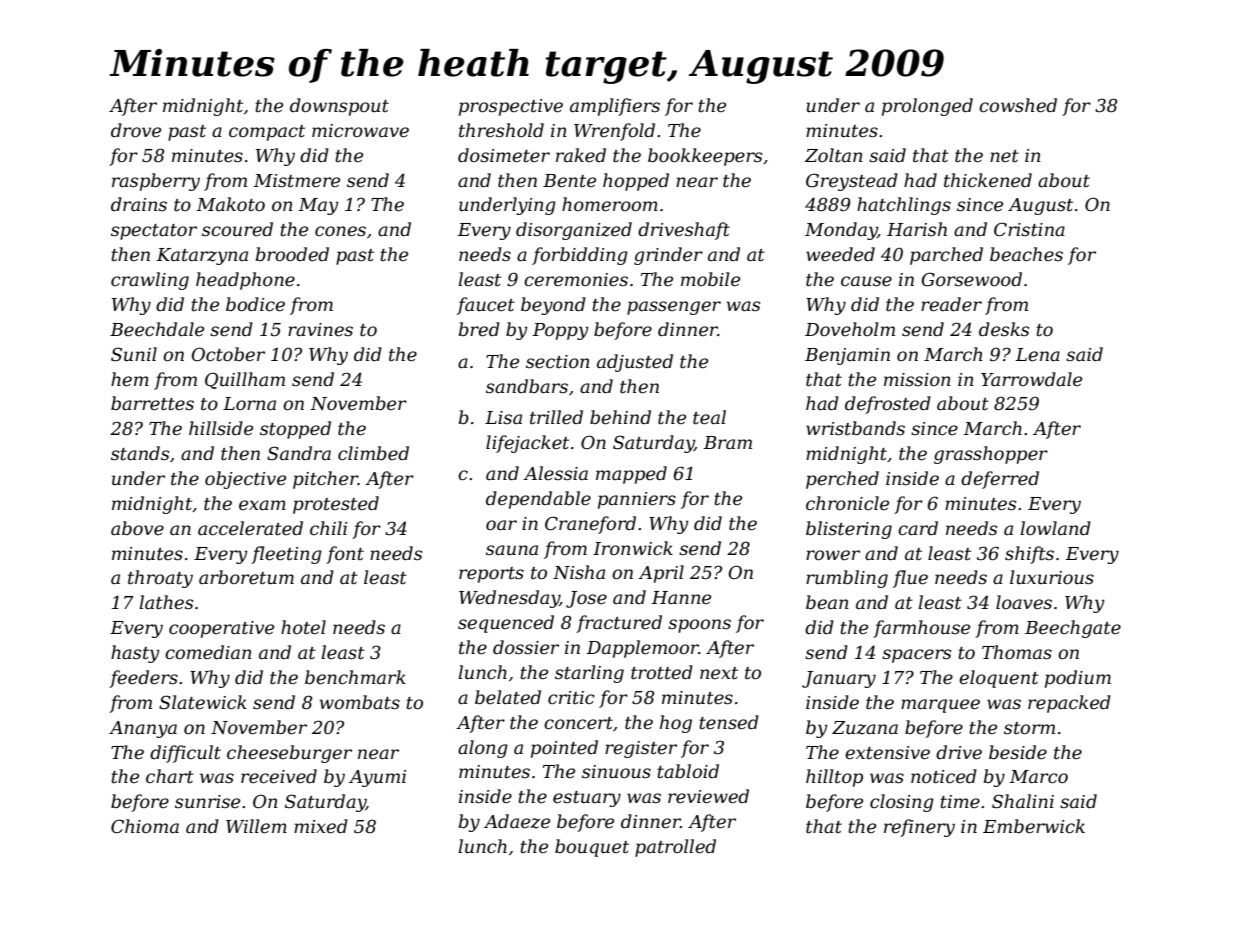 The width and height of the screenshot is (1233, 952). I want to click on patrolled, so click(675, 848).
